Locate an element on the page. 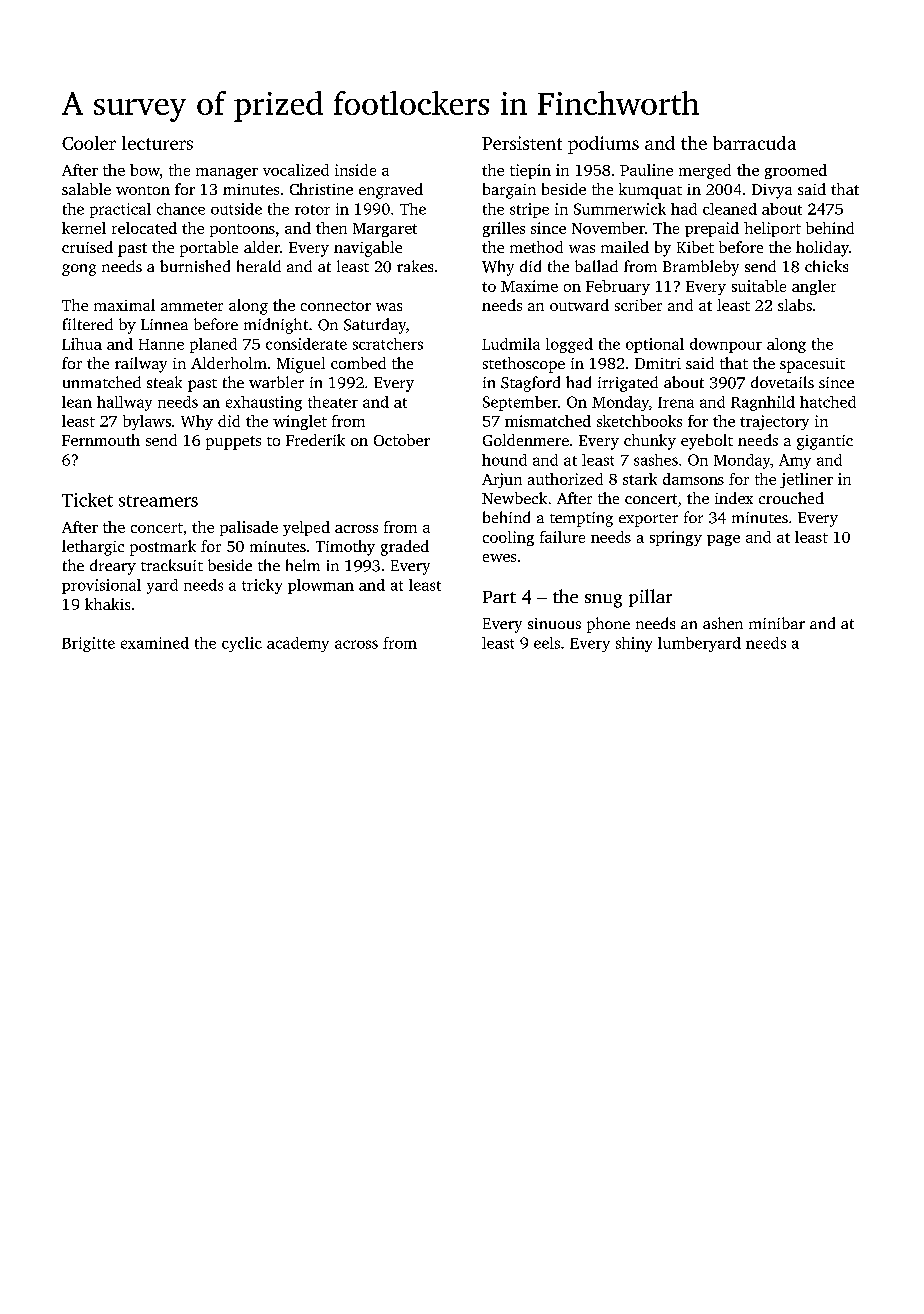  barracuda is located at coordinates (754, 143).
